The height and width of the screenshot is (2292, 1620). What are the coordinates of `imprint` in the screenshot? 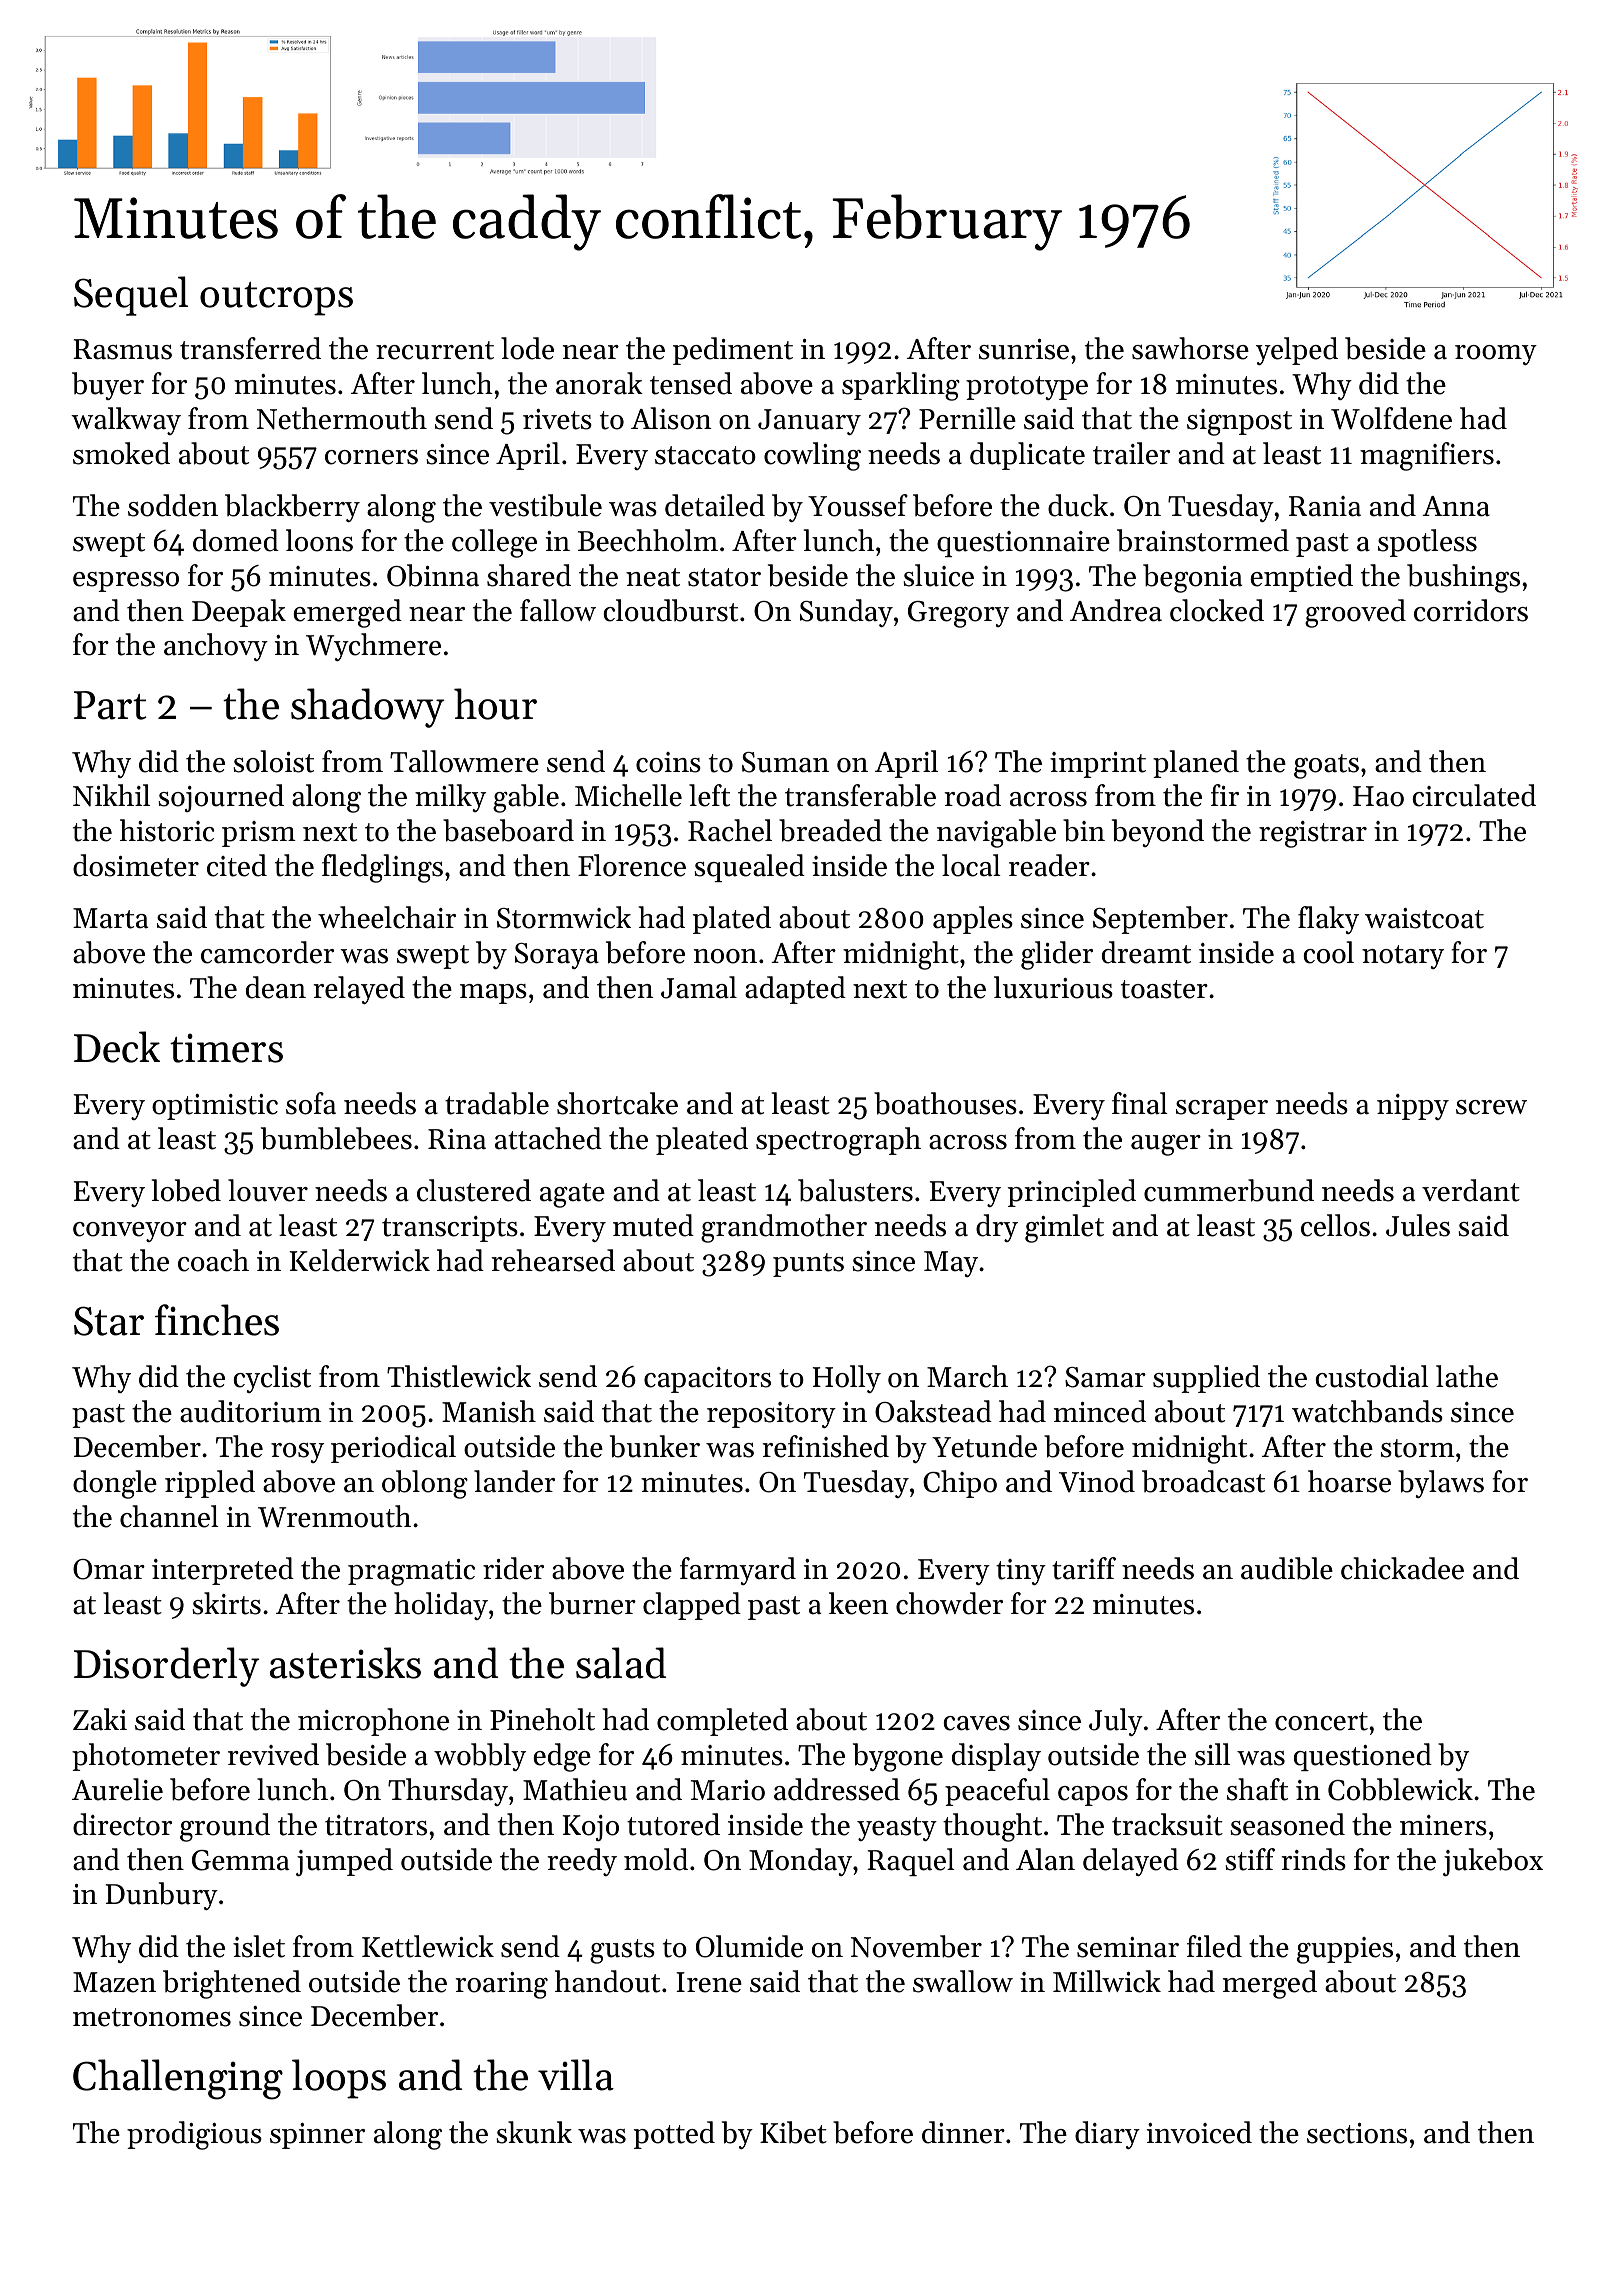 It's located at (1098, 765).
